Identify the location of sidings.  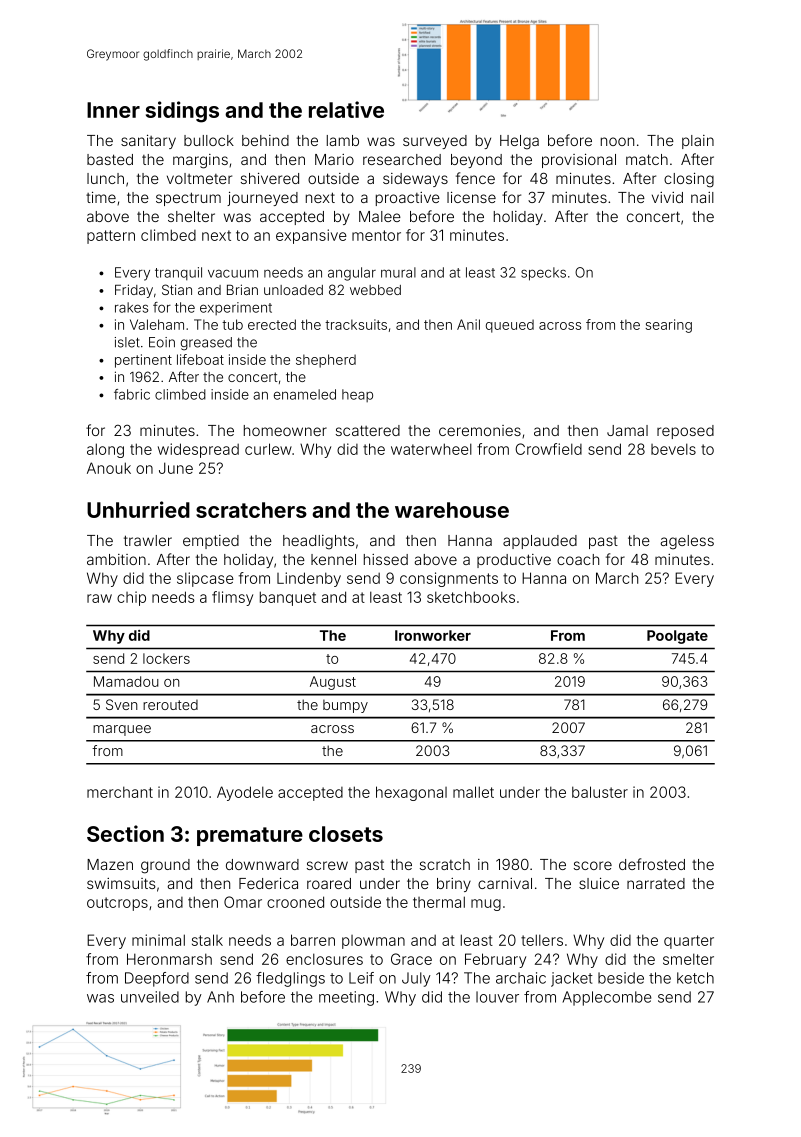
(182, 112).
